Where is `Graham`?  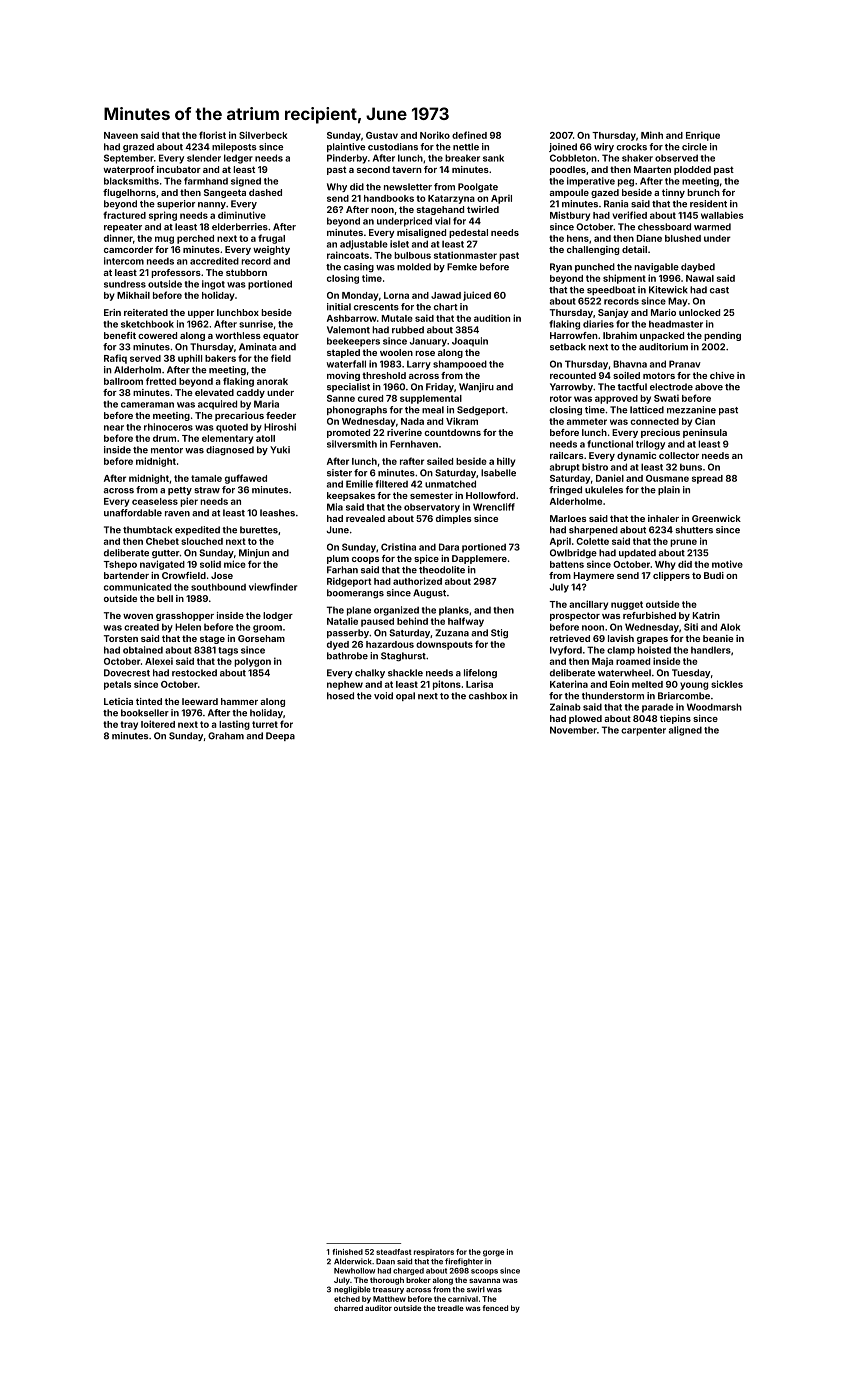 Graham is located at coordinates (226, 736).
